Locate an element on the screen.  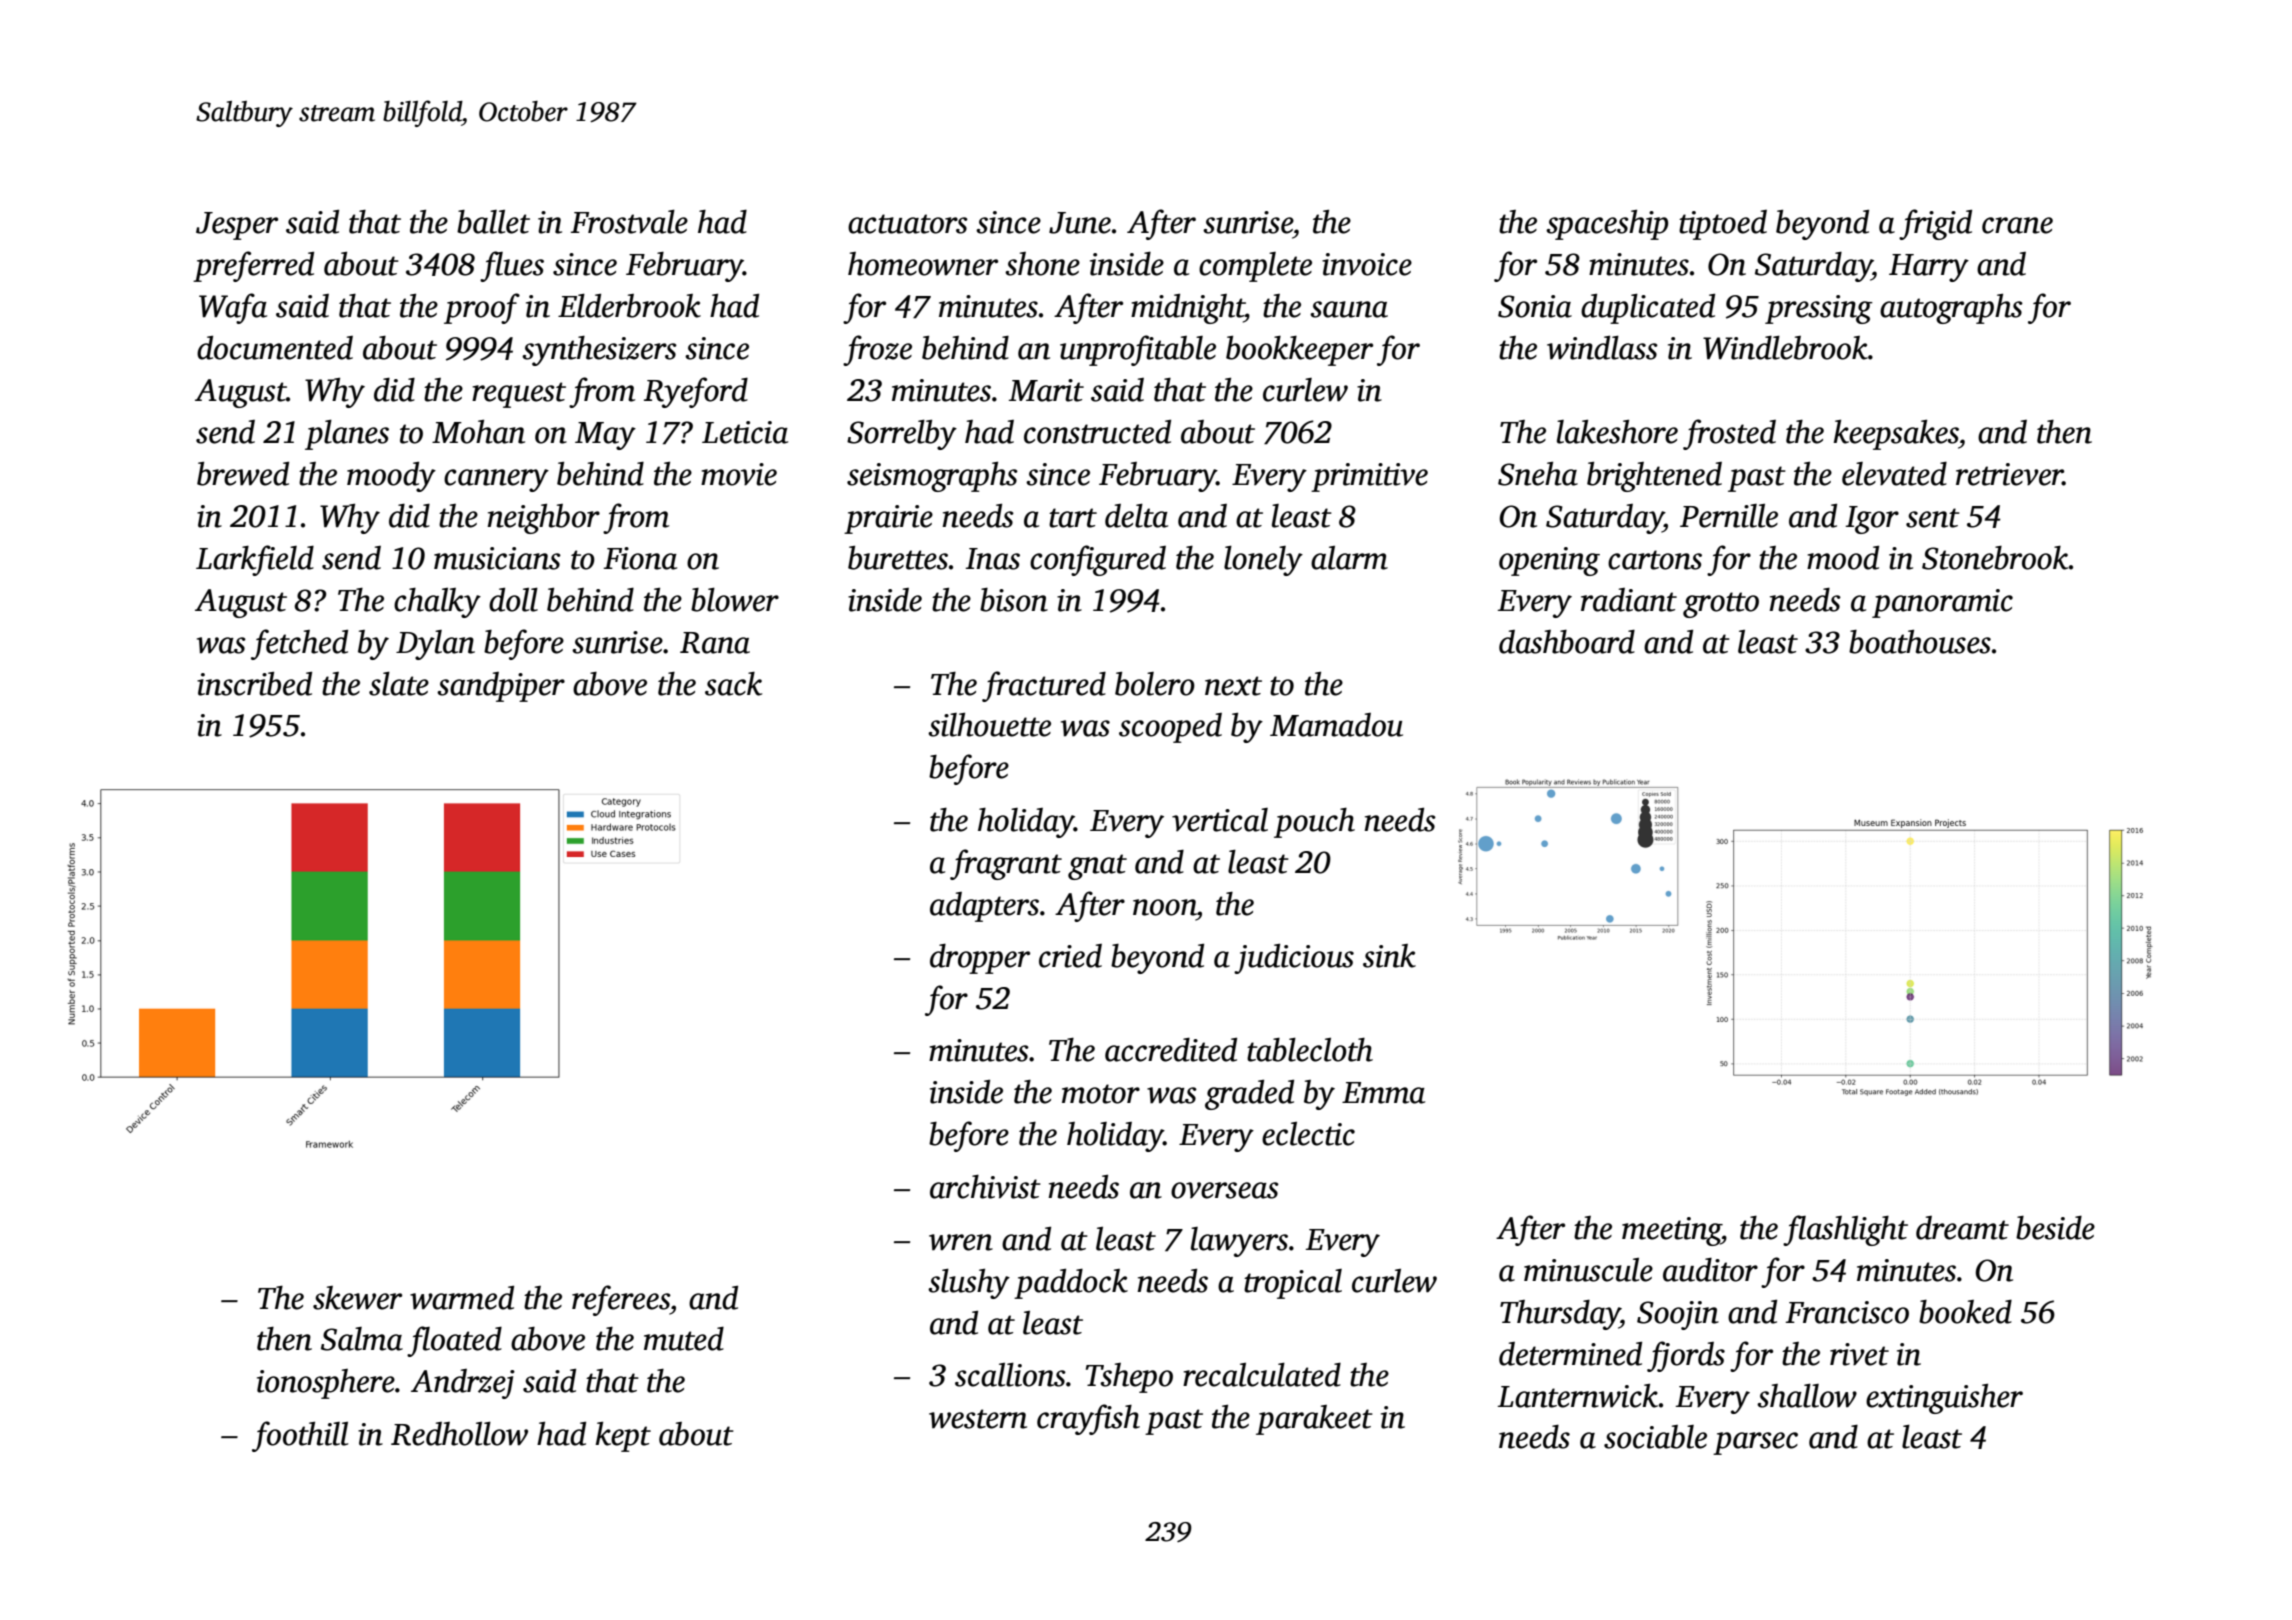
duplicated is located at coordinates (1648, 309).
